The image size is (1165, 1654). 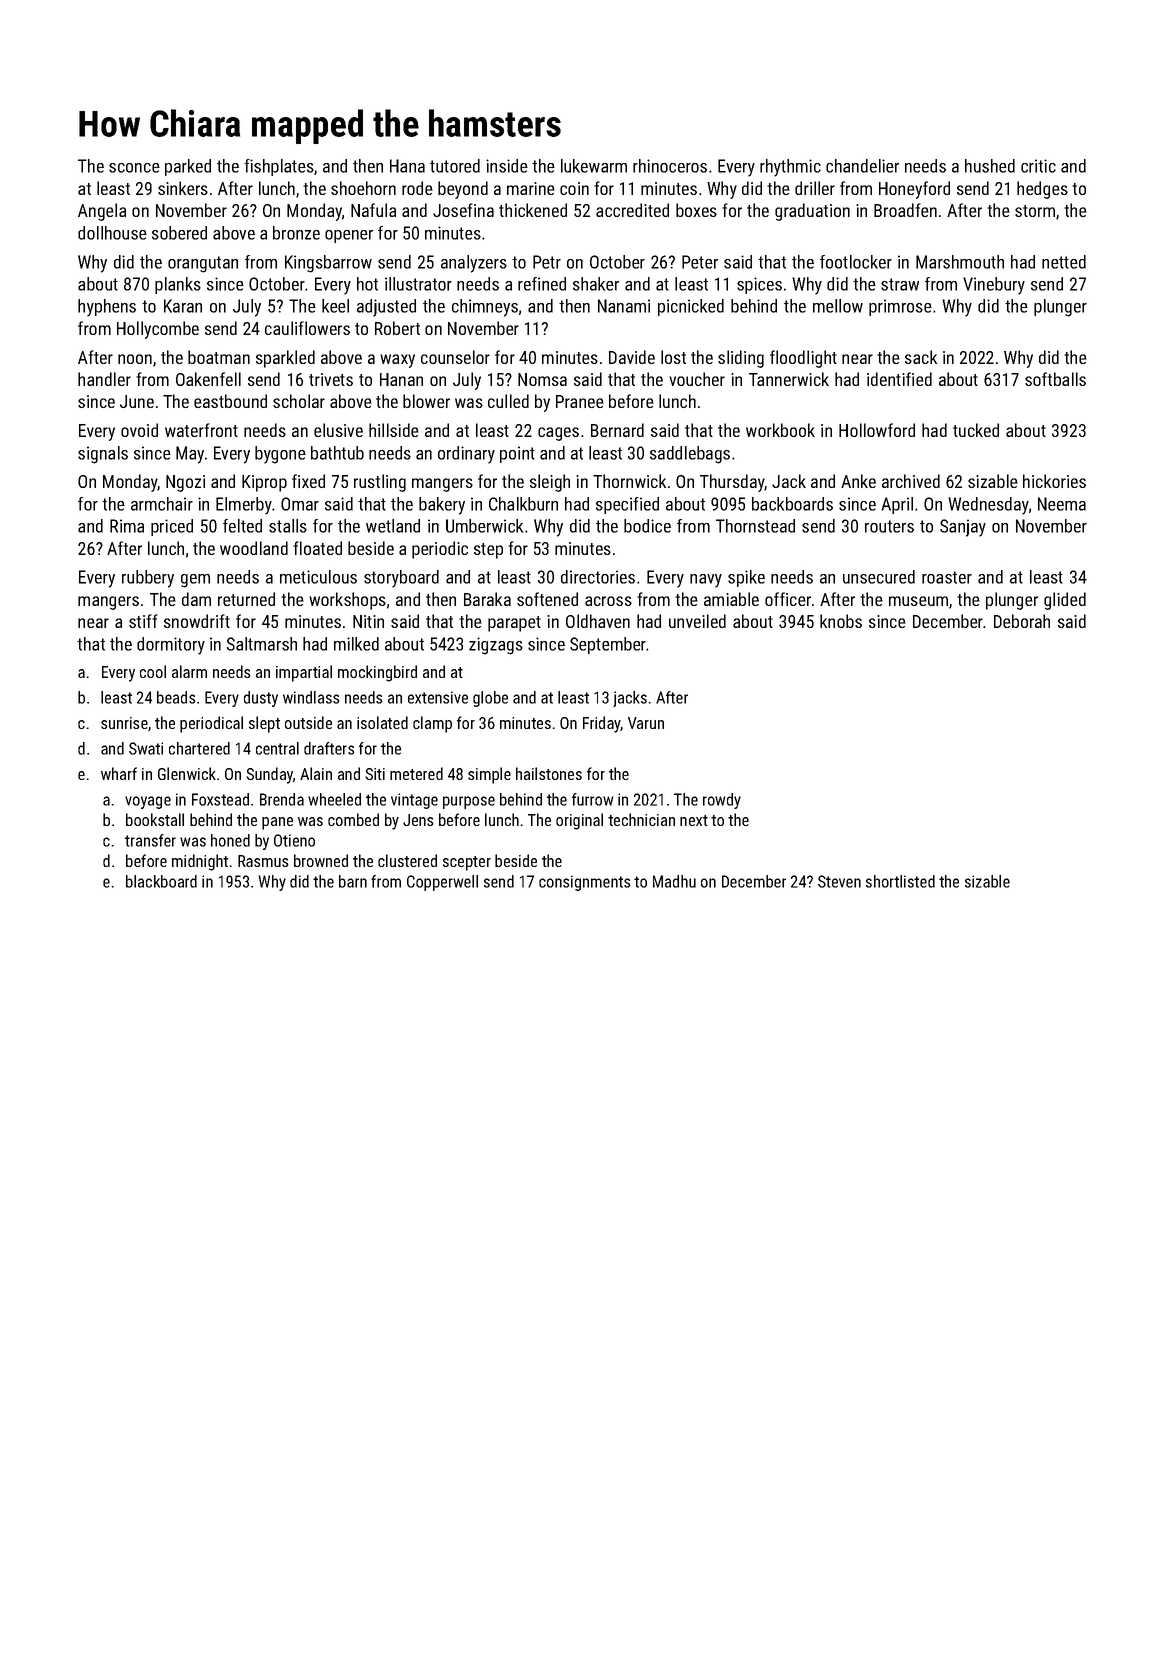 What do you see at coordinates (135, 359) in the screenshot?
I see `noon` at bounding box center [135, 359].
